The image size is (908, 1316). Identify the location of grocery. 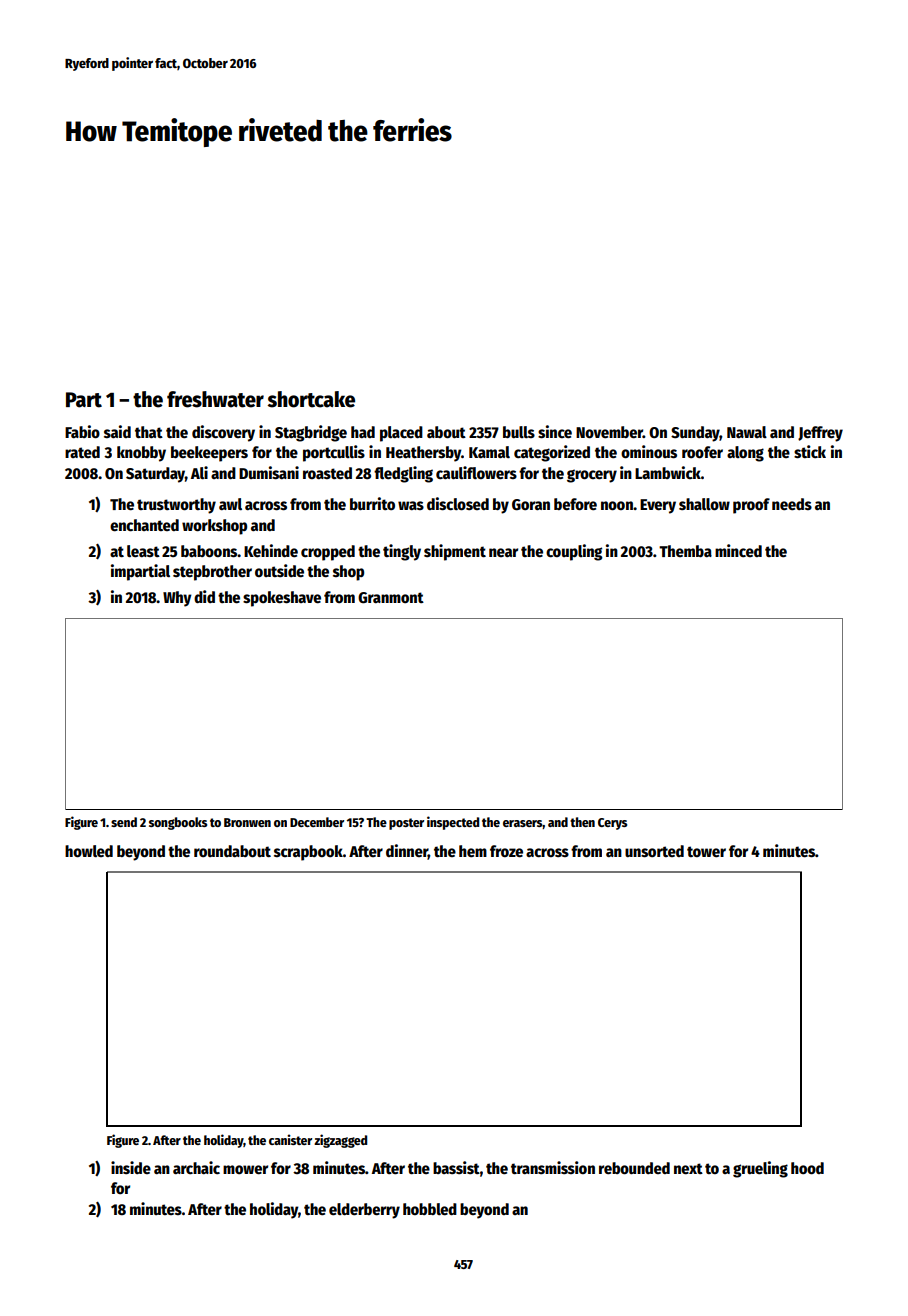
(592, 476).
